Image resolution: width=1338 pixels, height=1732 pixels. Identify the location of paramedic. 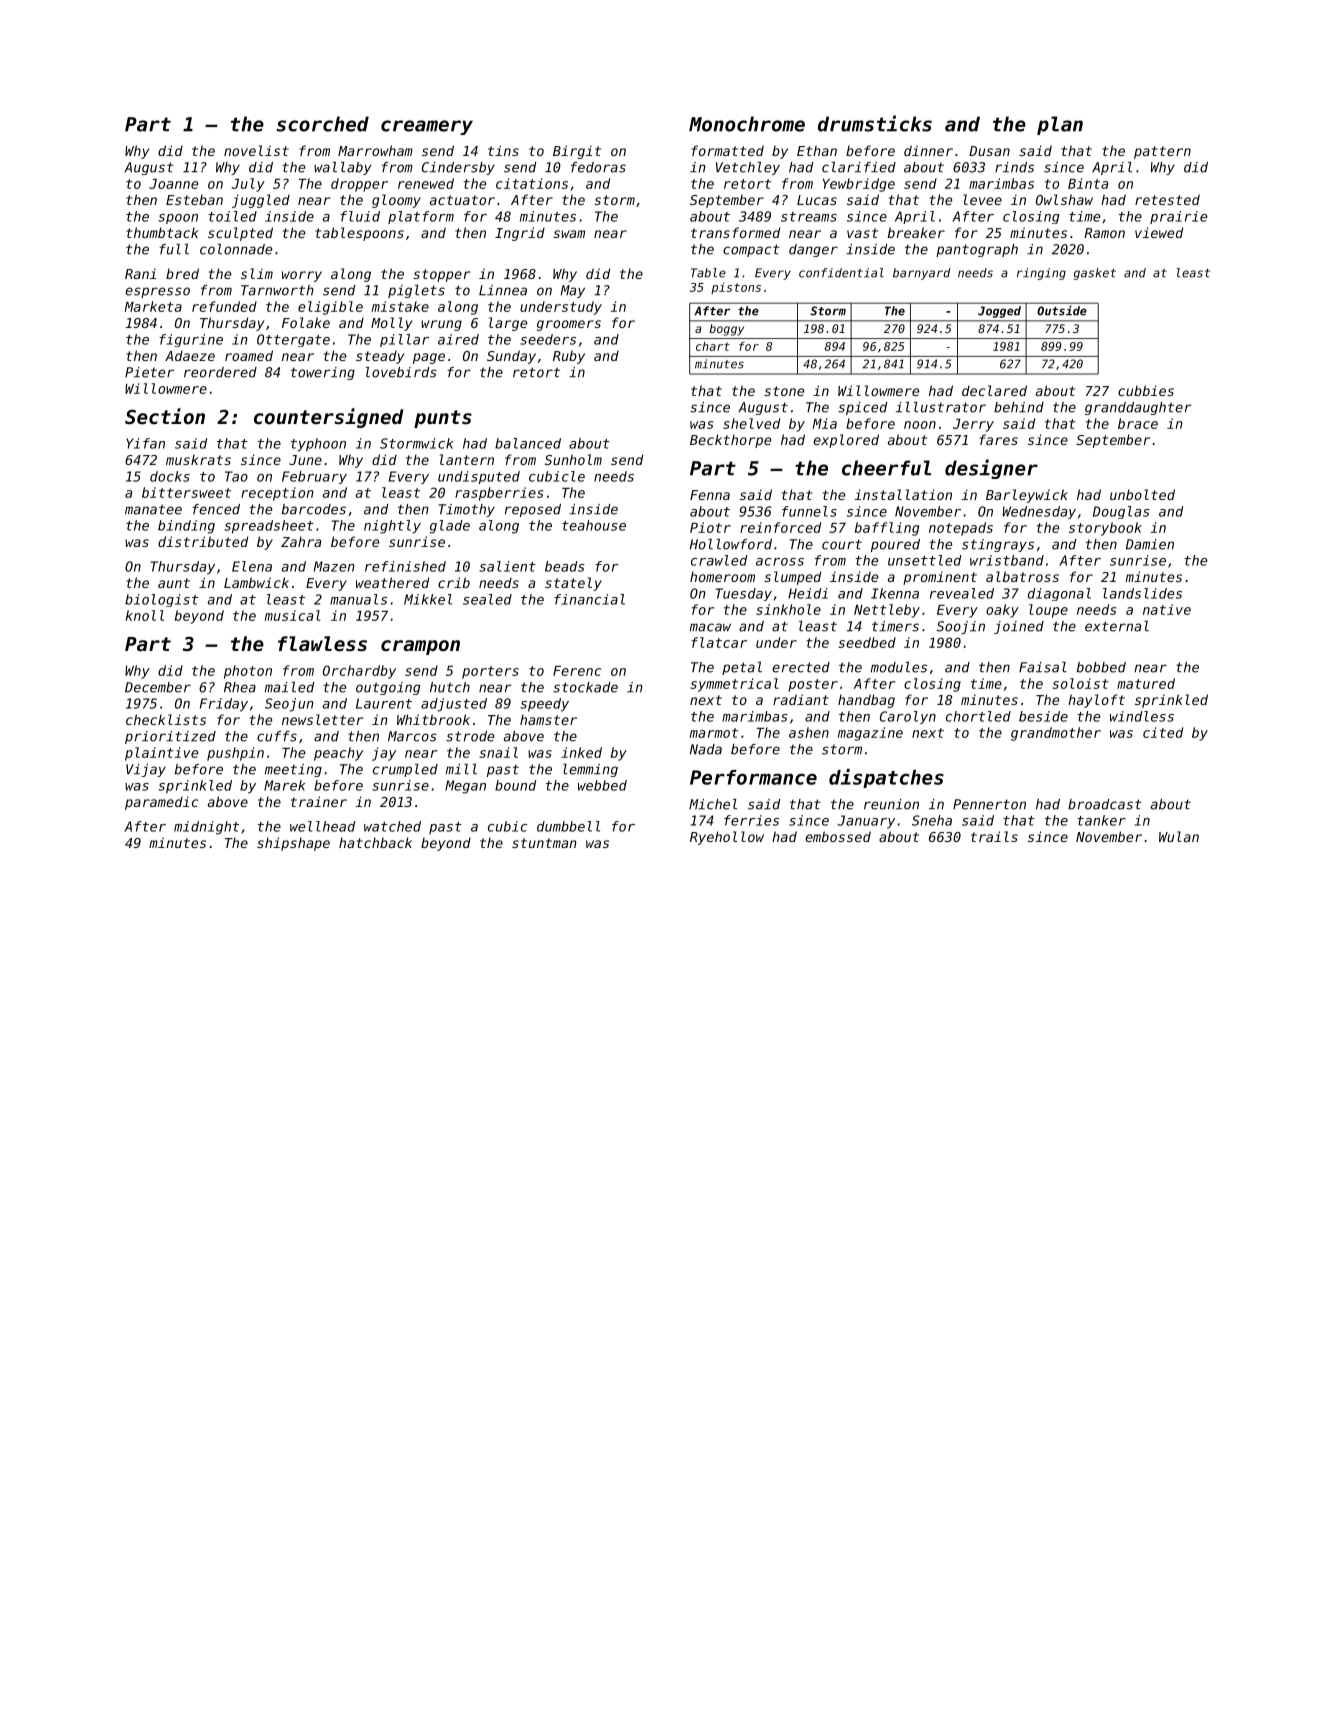
(161, 803).
